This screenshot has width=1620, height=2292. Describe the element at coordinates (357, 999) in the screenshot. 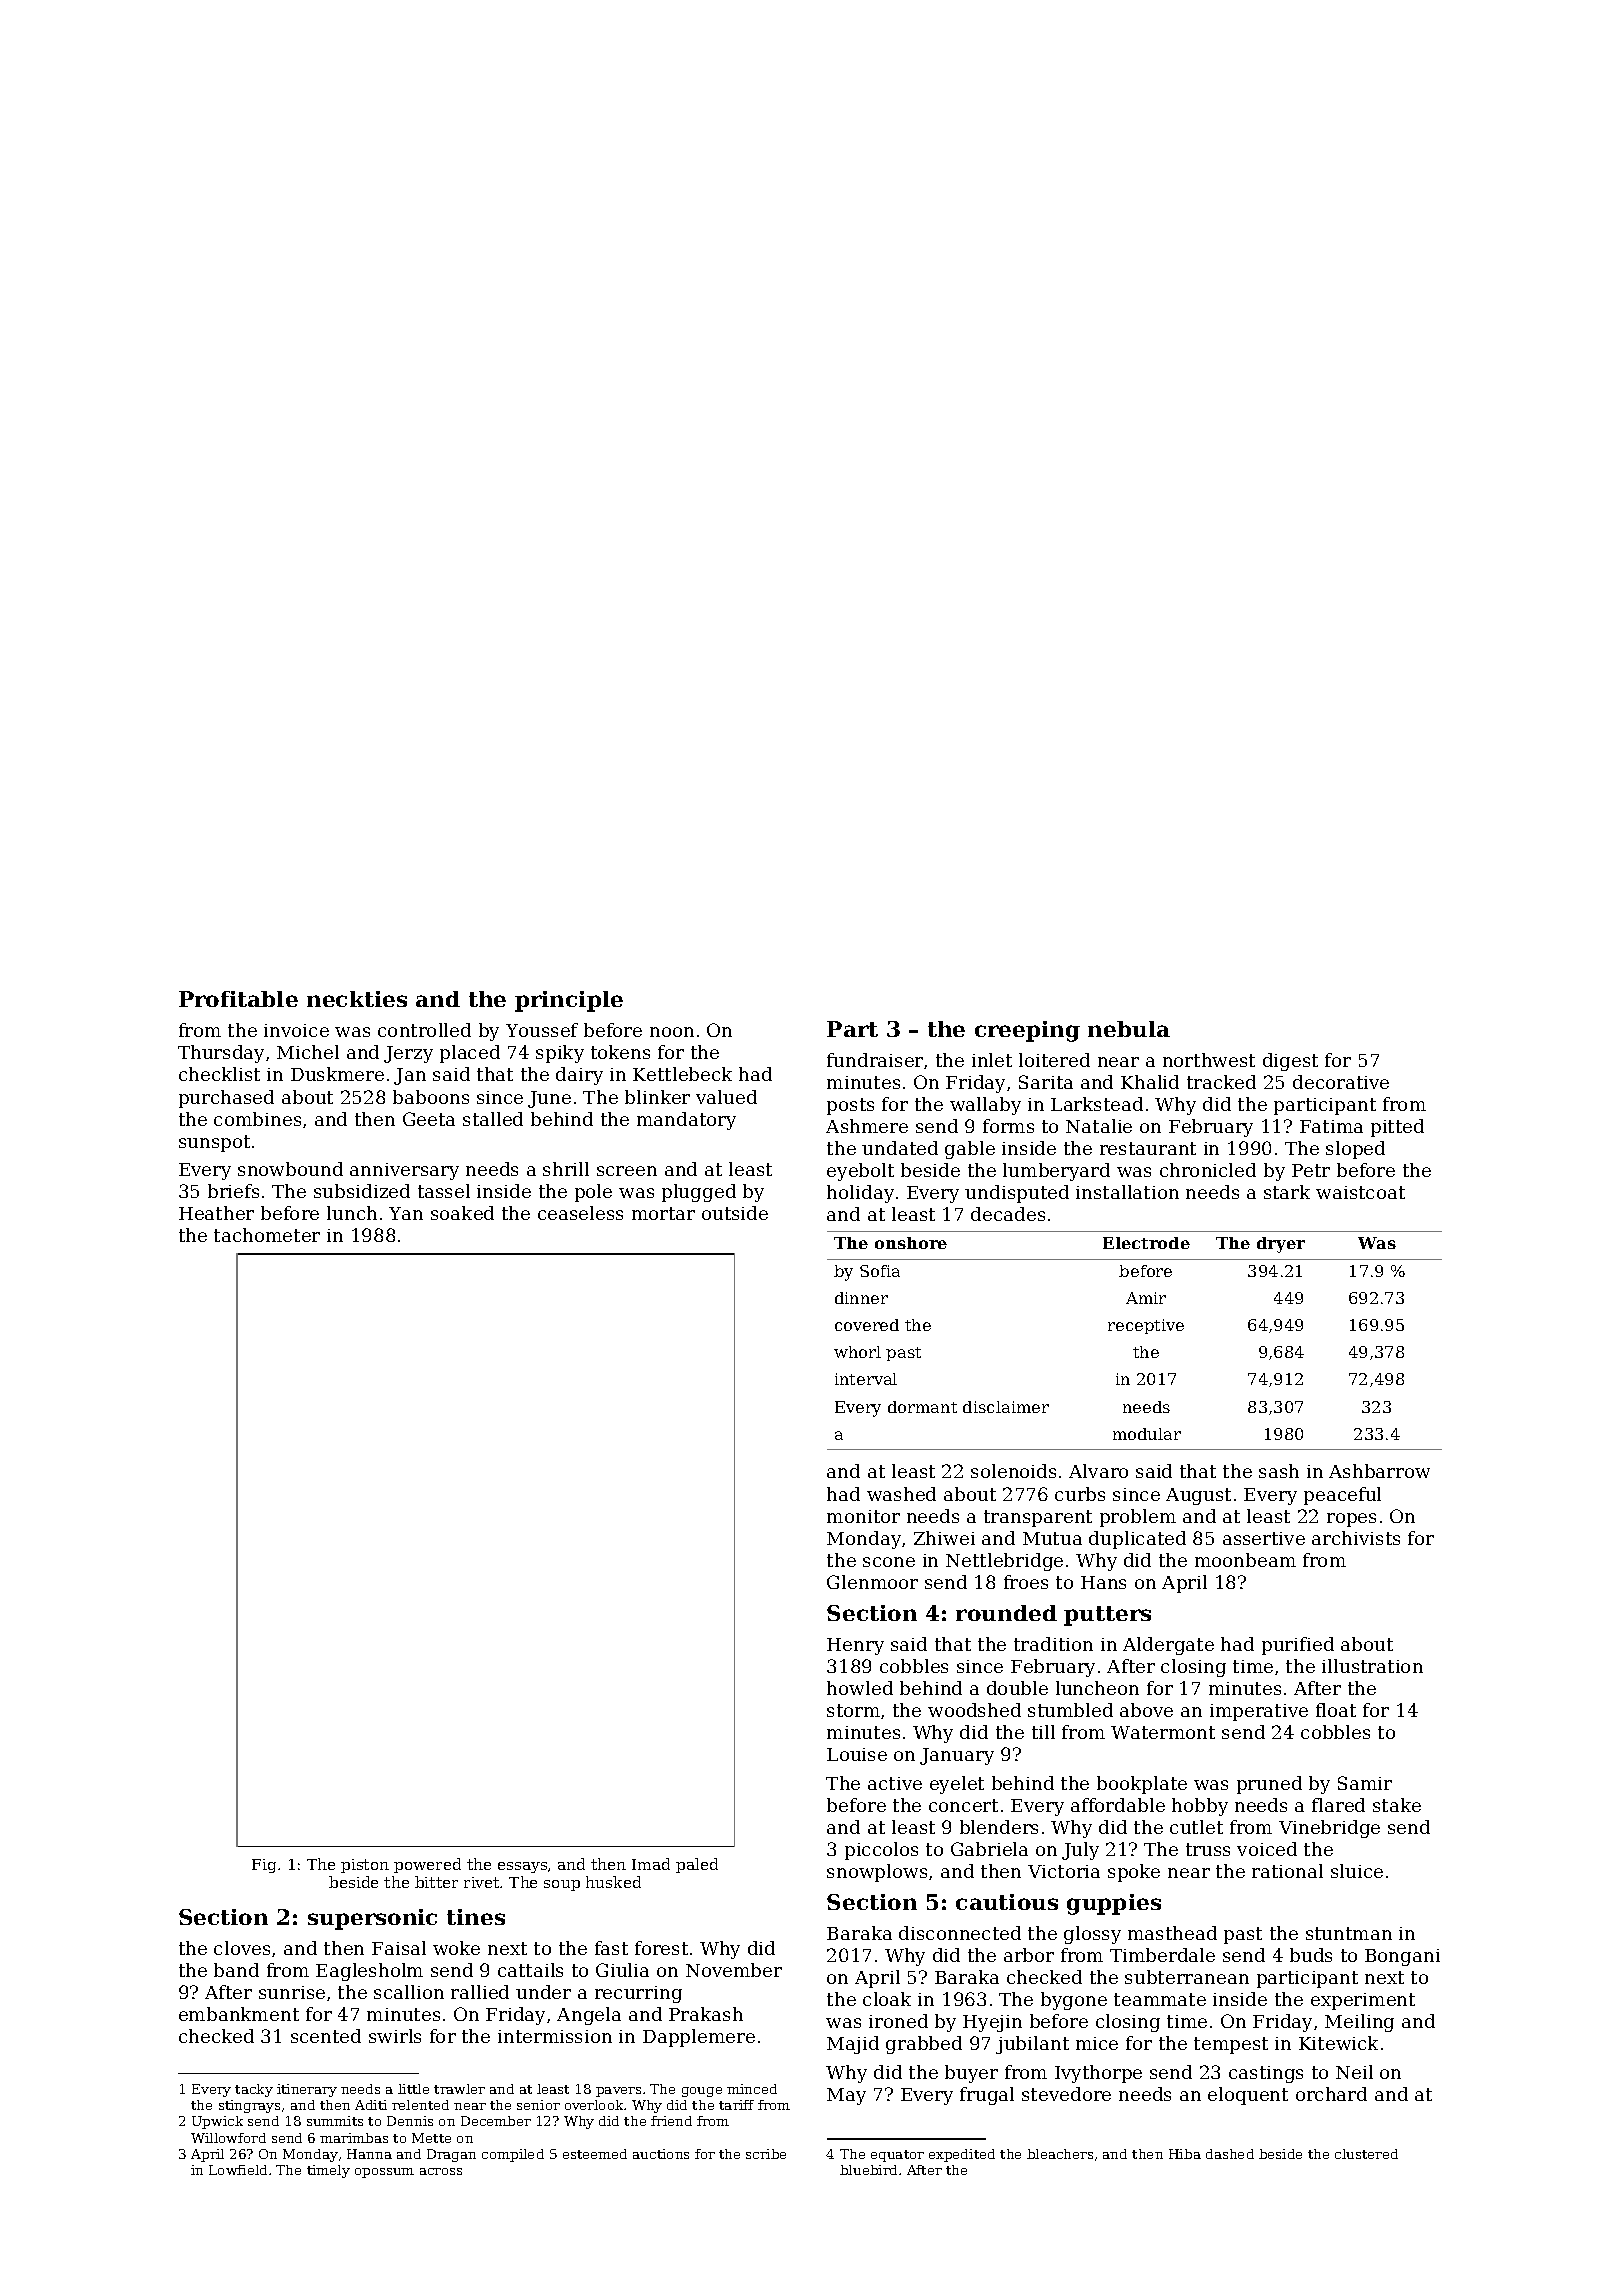

I see `neckties` at that location.
